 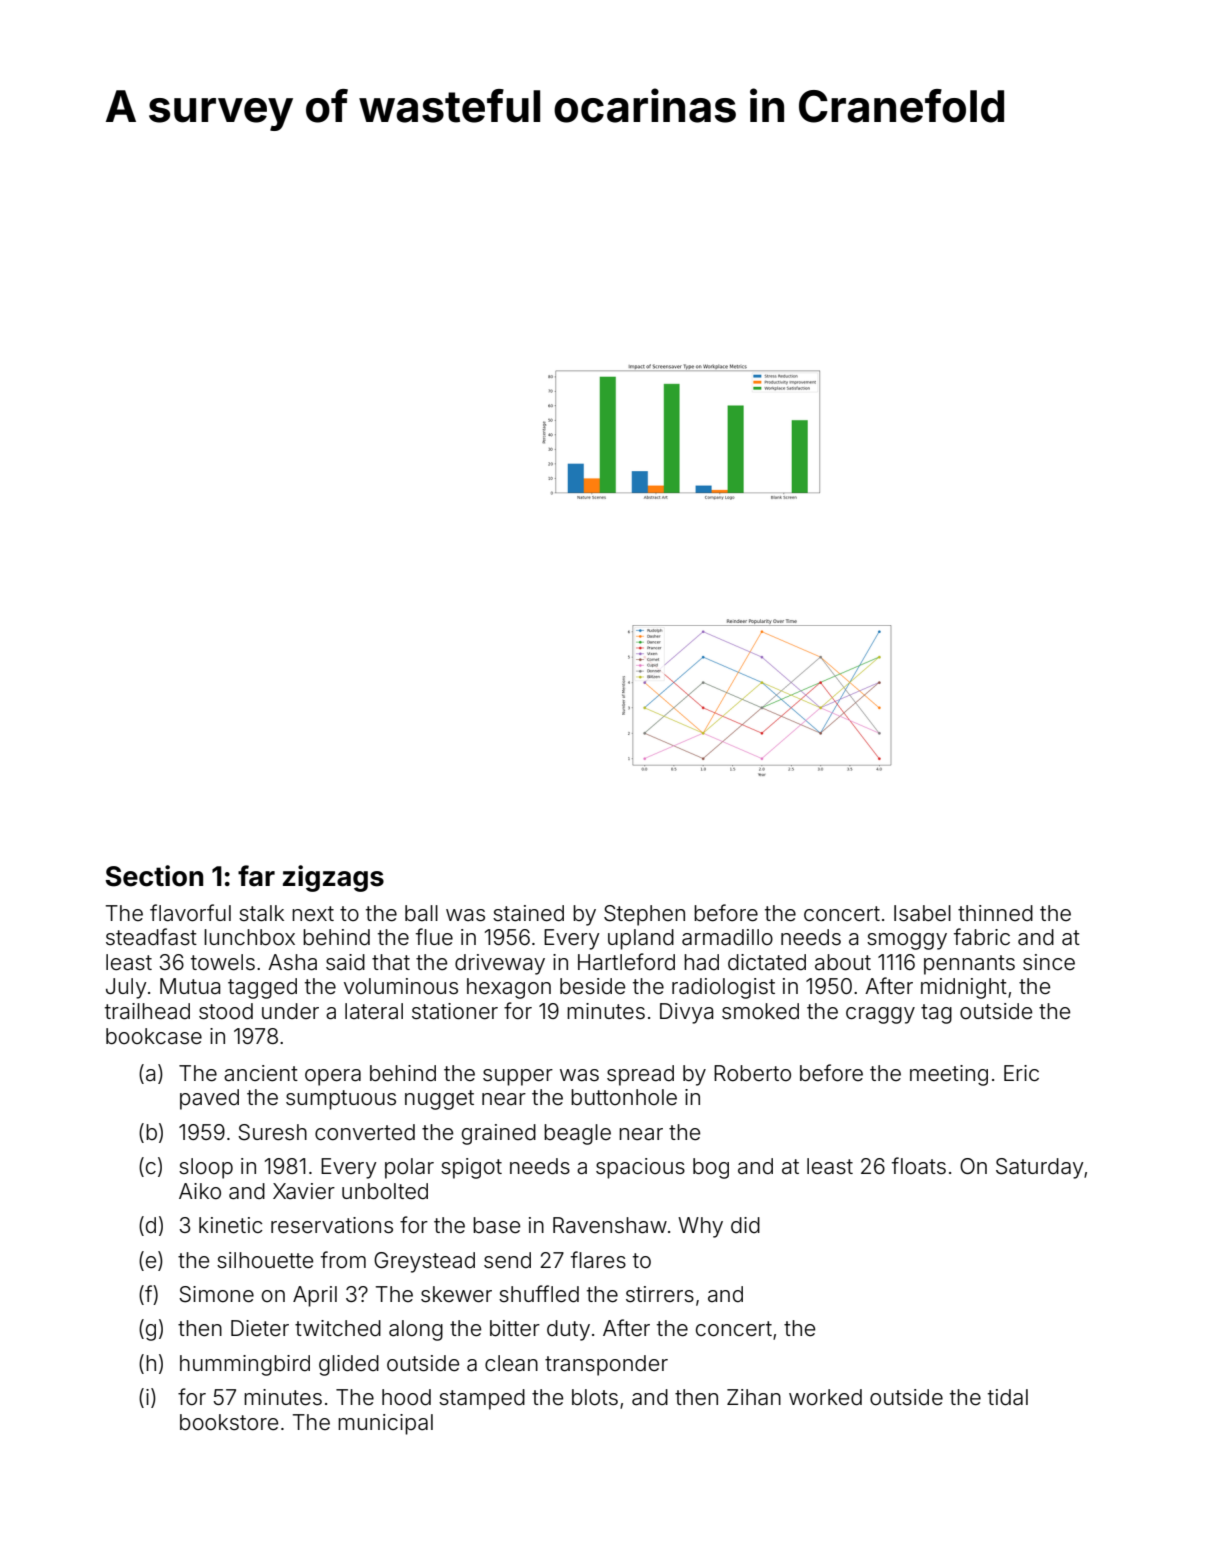 What do you see at coordinates (482, 1399) in the screenshot?
I see `stamped` at bounding box center [482, 1399].
